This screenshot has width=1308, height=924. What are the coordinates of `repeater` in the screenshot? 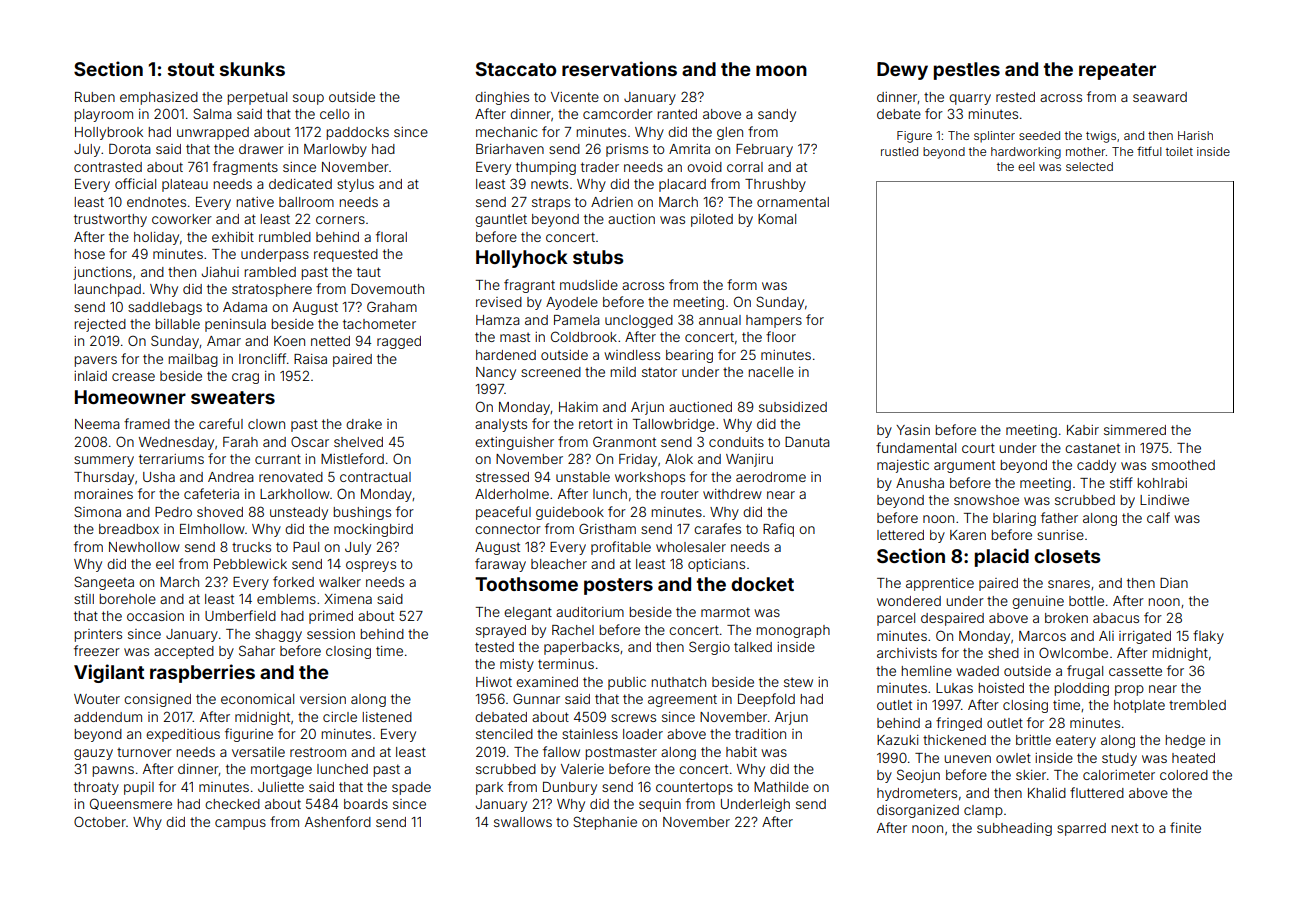 It's located at (1117, 71).
